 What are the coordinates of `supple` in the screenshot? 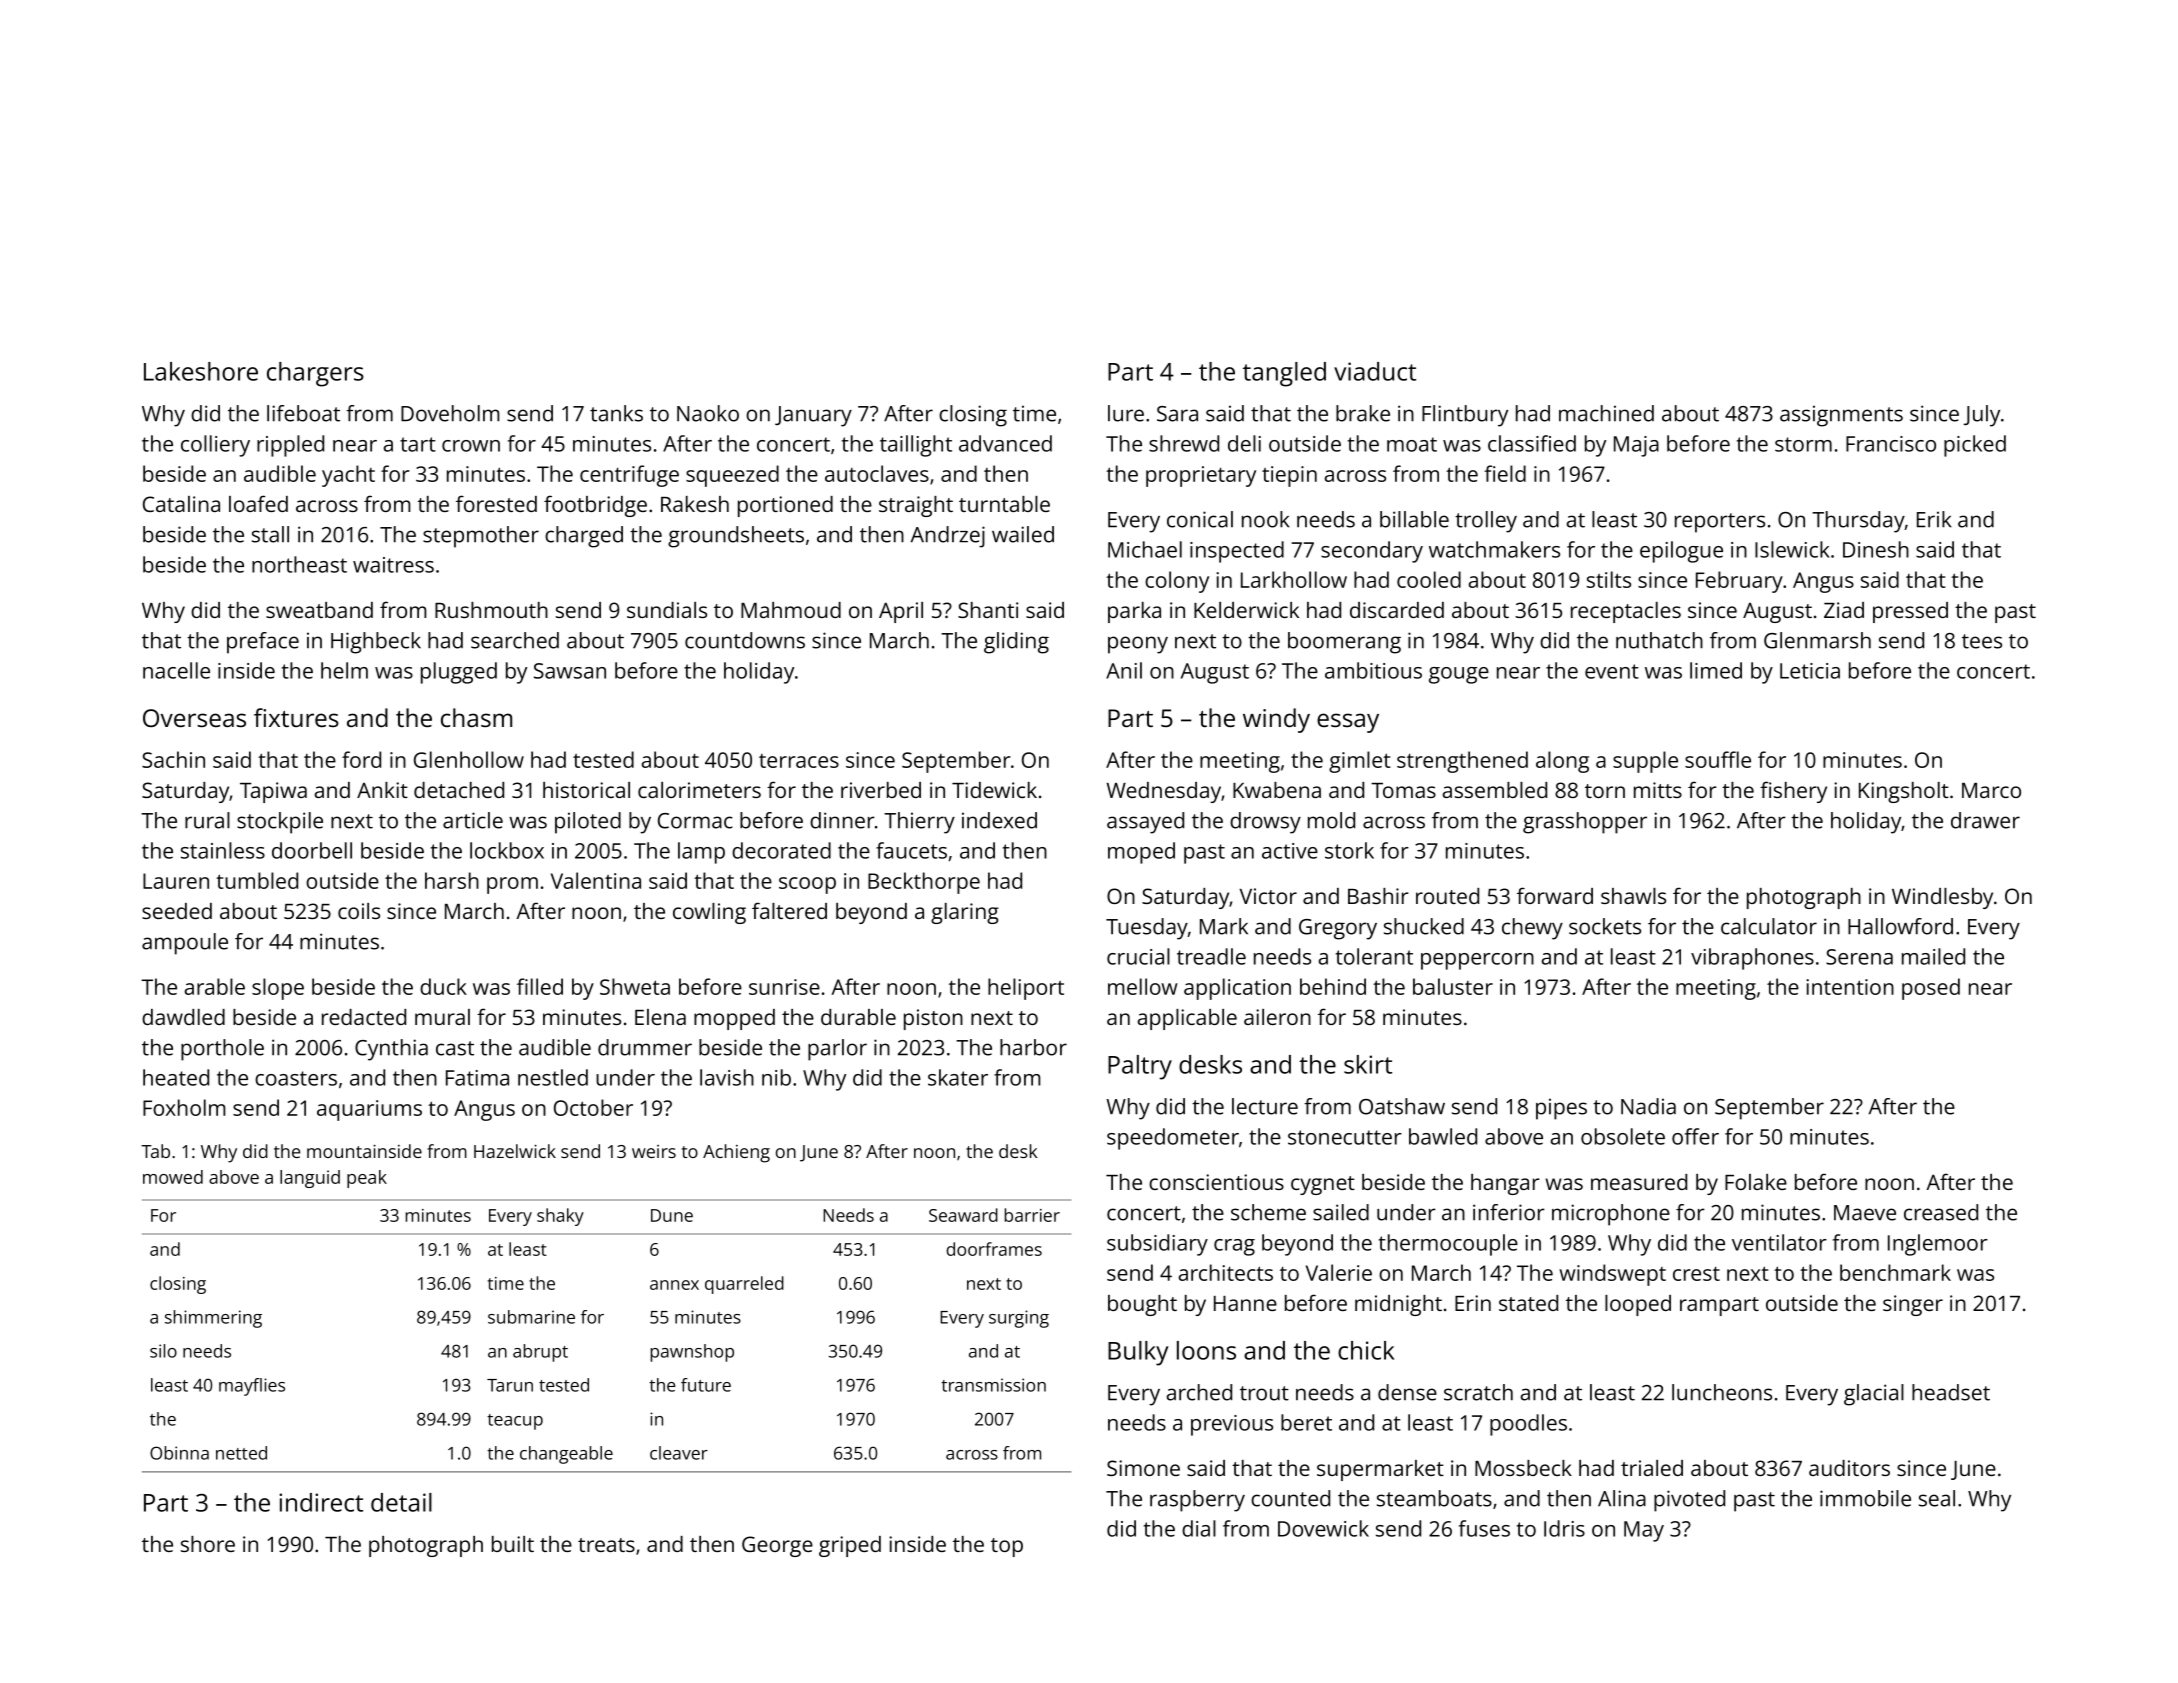 It's located at (1645, 762).
